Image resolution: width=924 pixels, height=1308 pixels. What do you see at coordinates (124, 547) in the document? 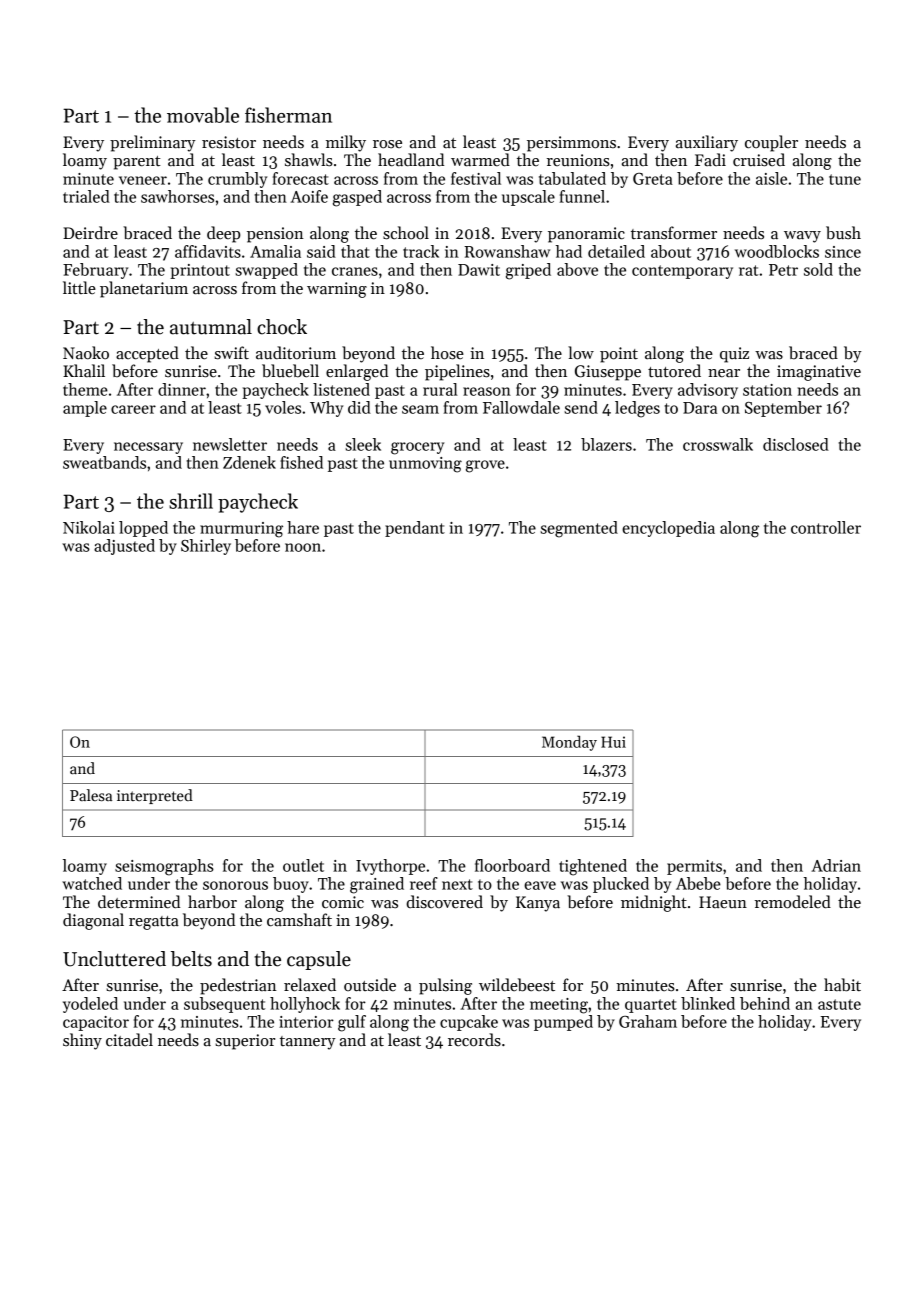
I see `adjusted` at bounding box center [124, 547].
